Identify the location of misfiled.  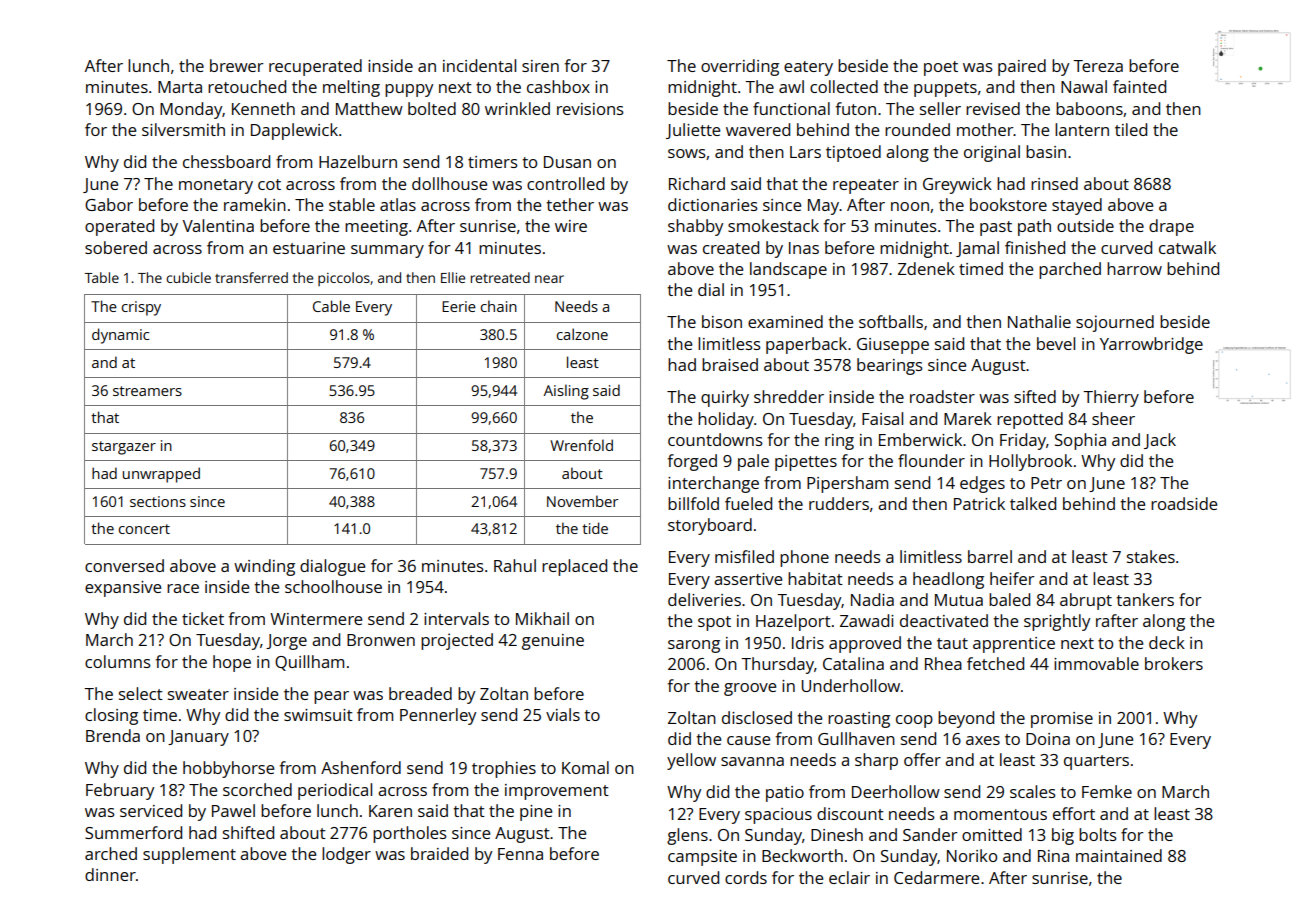
(744, 556).
